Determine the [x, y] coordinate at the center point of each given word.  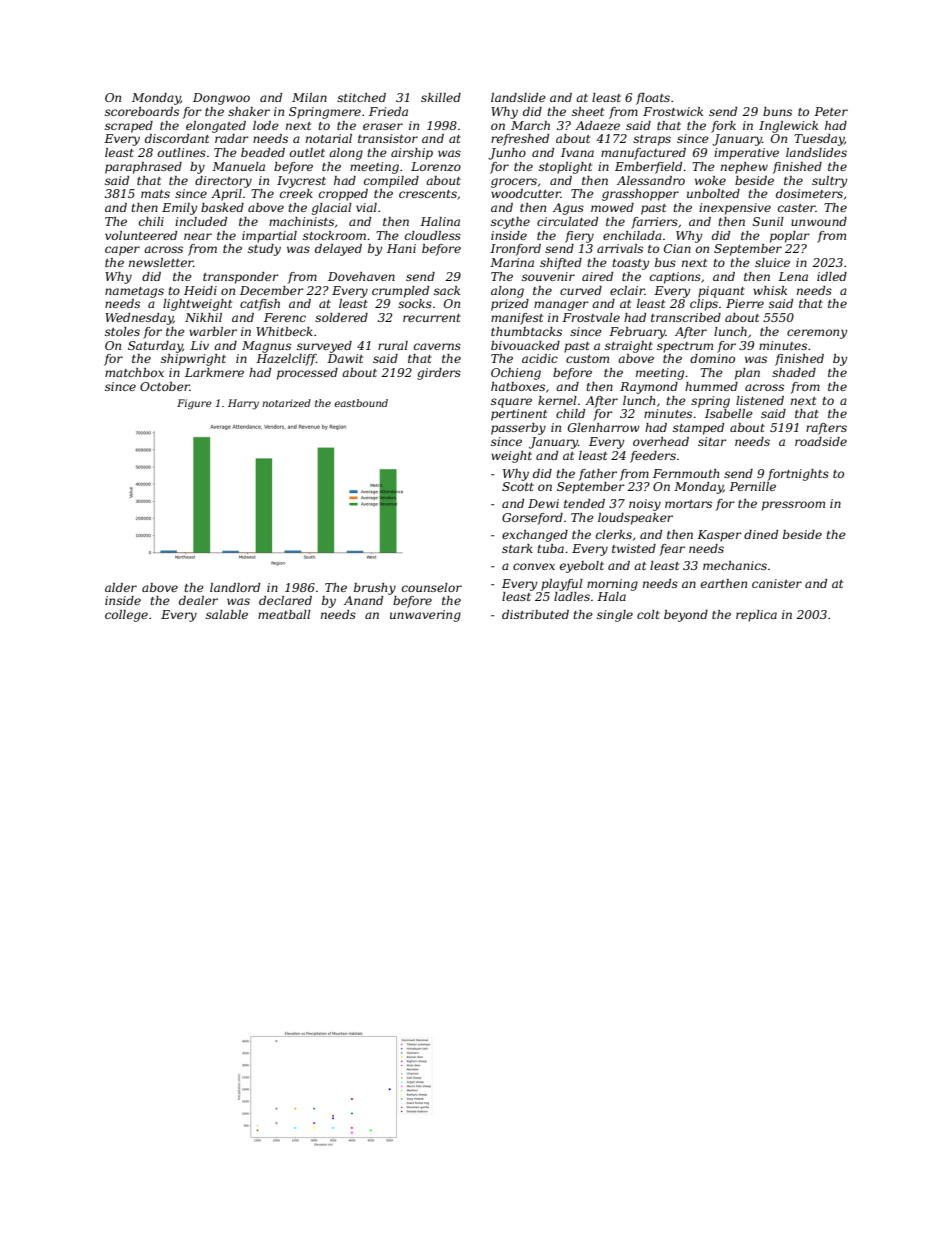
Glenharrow [604, 427]
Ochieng [516, 374]
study [264, 250]
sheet [588, 111]
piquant [721, 292]
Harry [243, 404]
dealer [198, 600]
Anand [363, 600]
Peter [831, 111]
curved [581, 290]
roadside [821, 441]
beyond [686, 616]
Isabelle [729, 413]
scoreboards [142, 111]
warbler [213, 331]
